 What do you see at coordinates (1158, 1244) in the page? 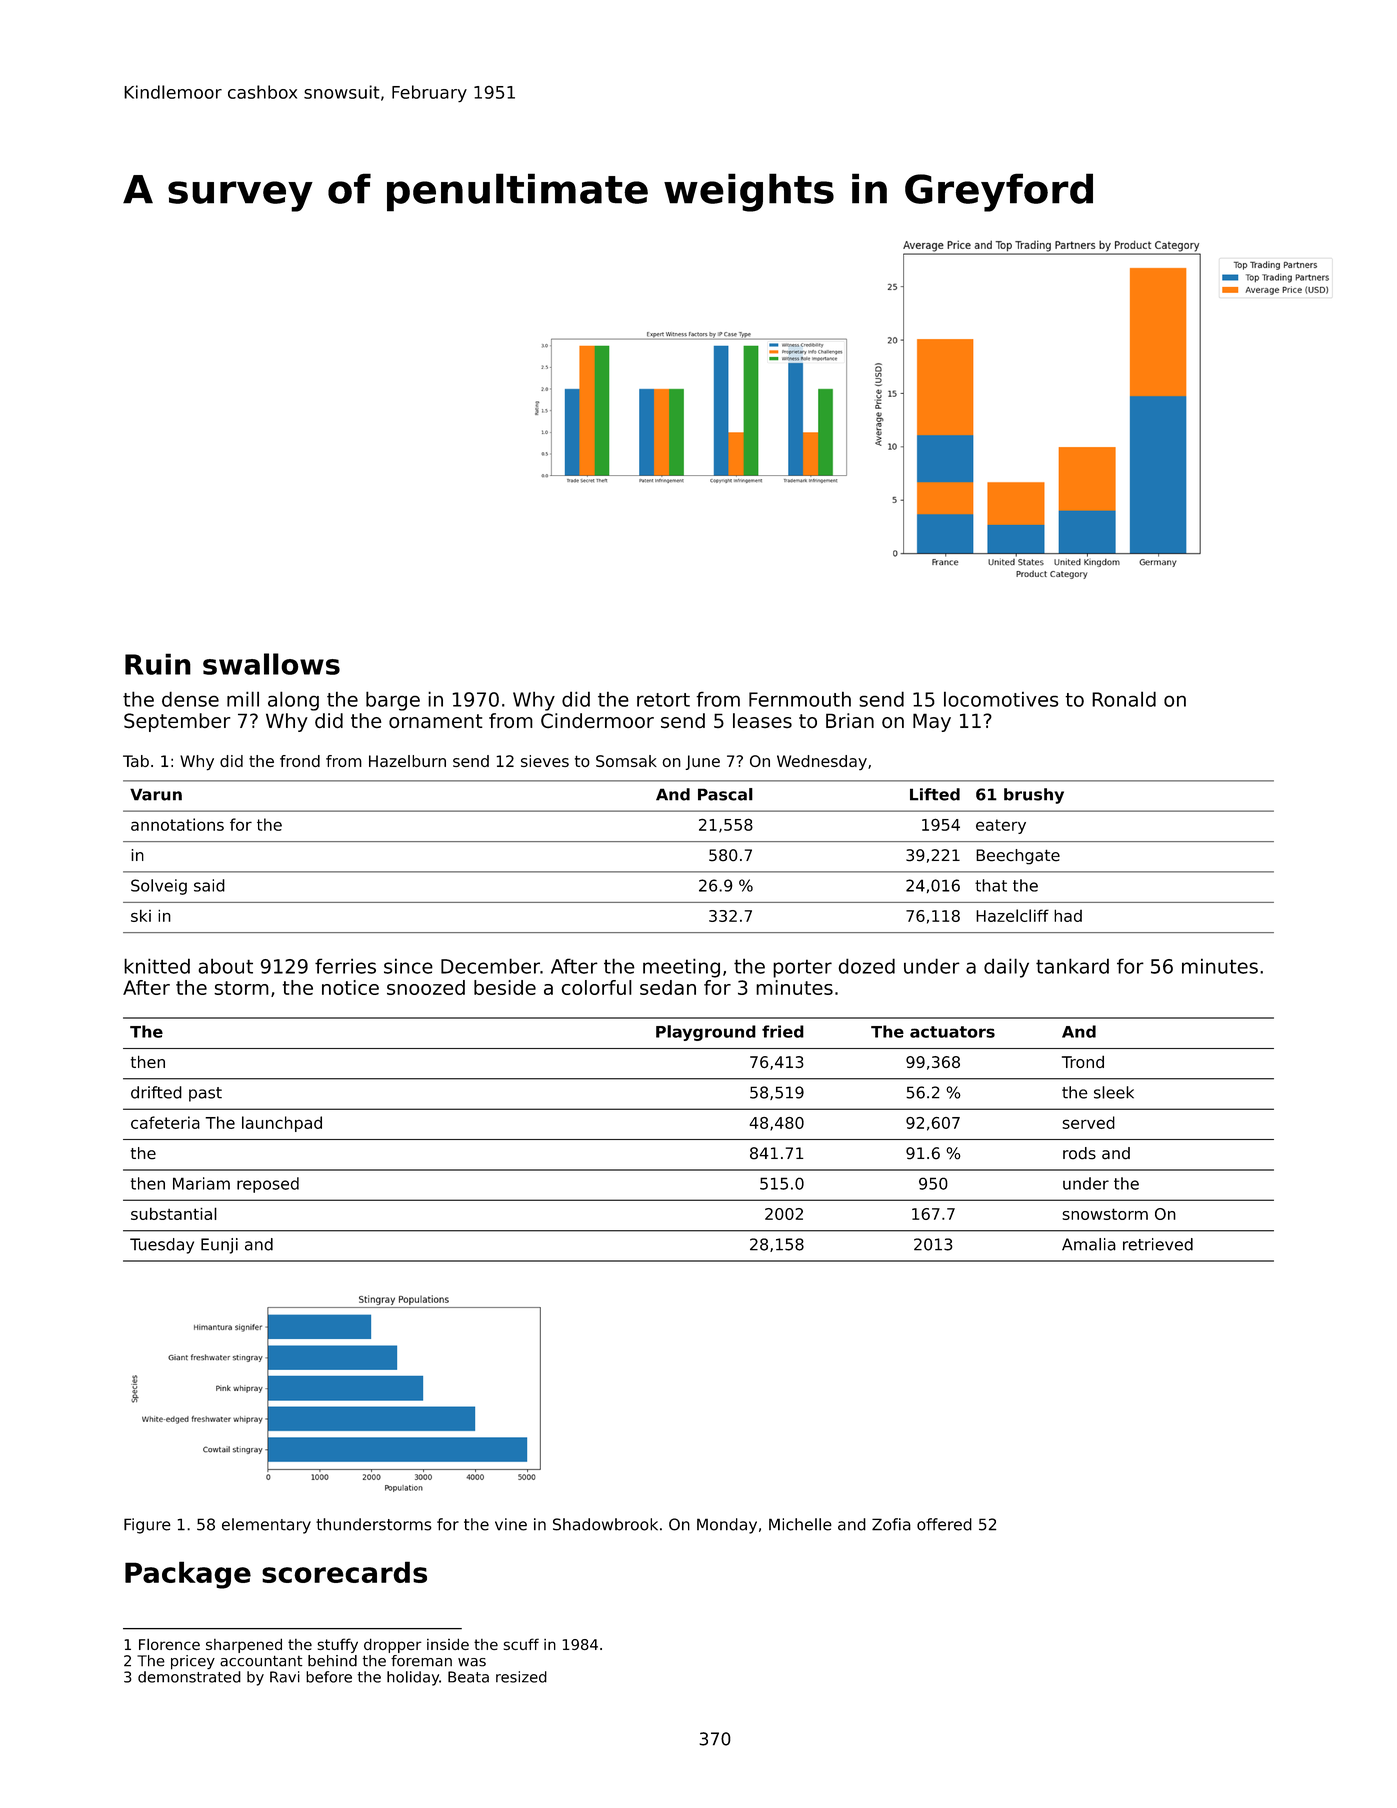
I see `retrieved` at bounding box center [1158, 1244].
